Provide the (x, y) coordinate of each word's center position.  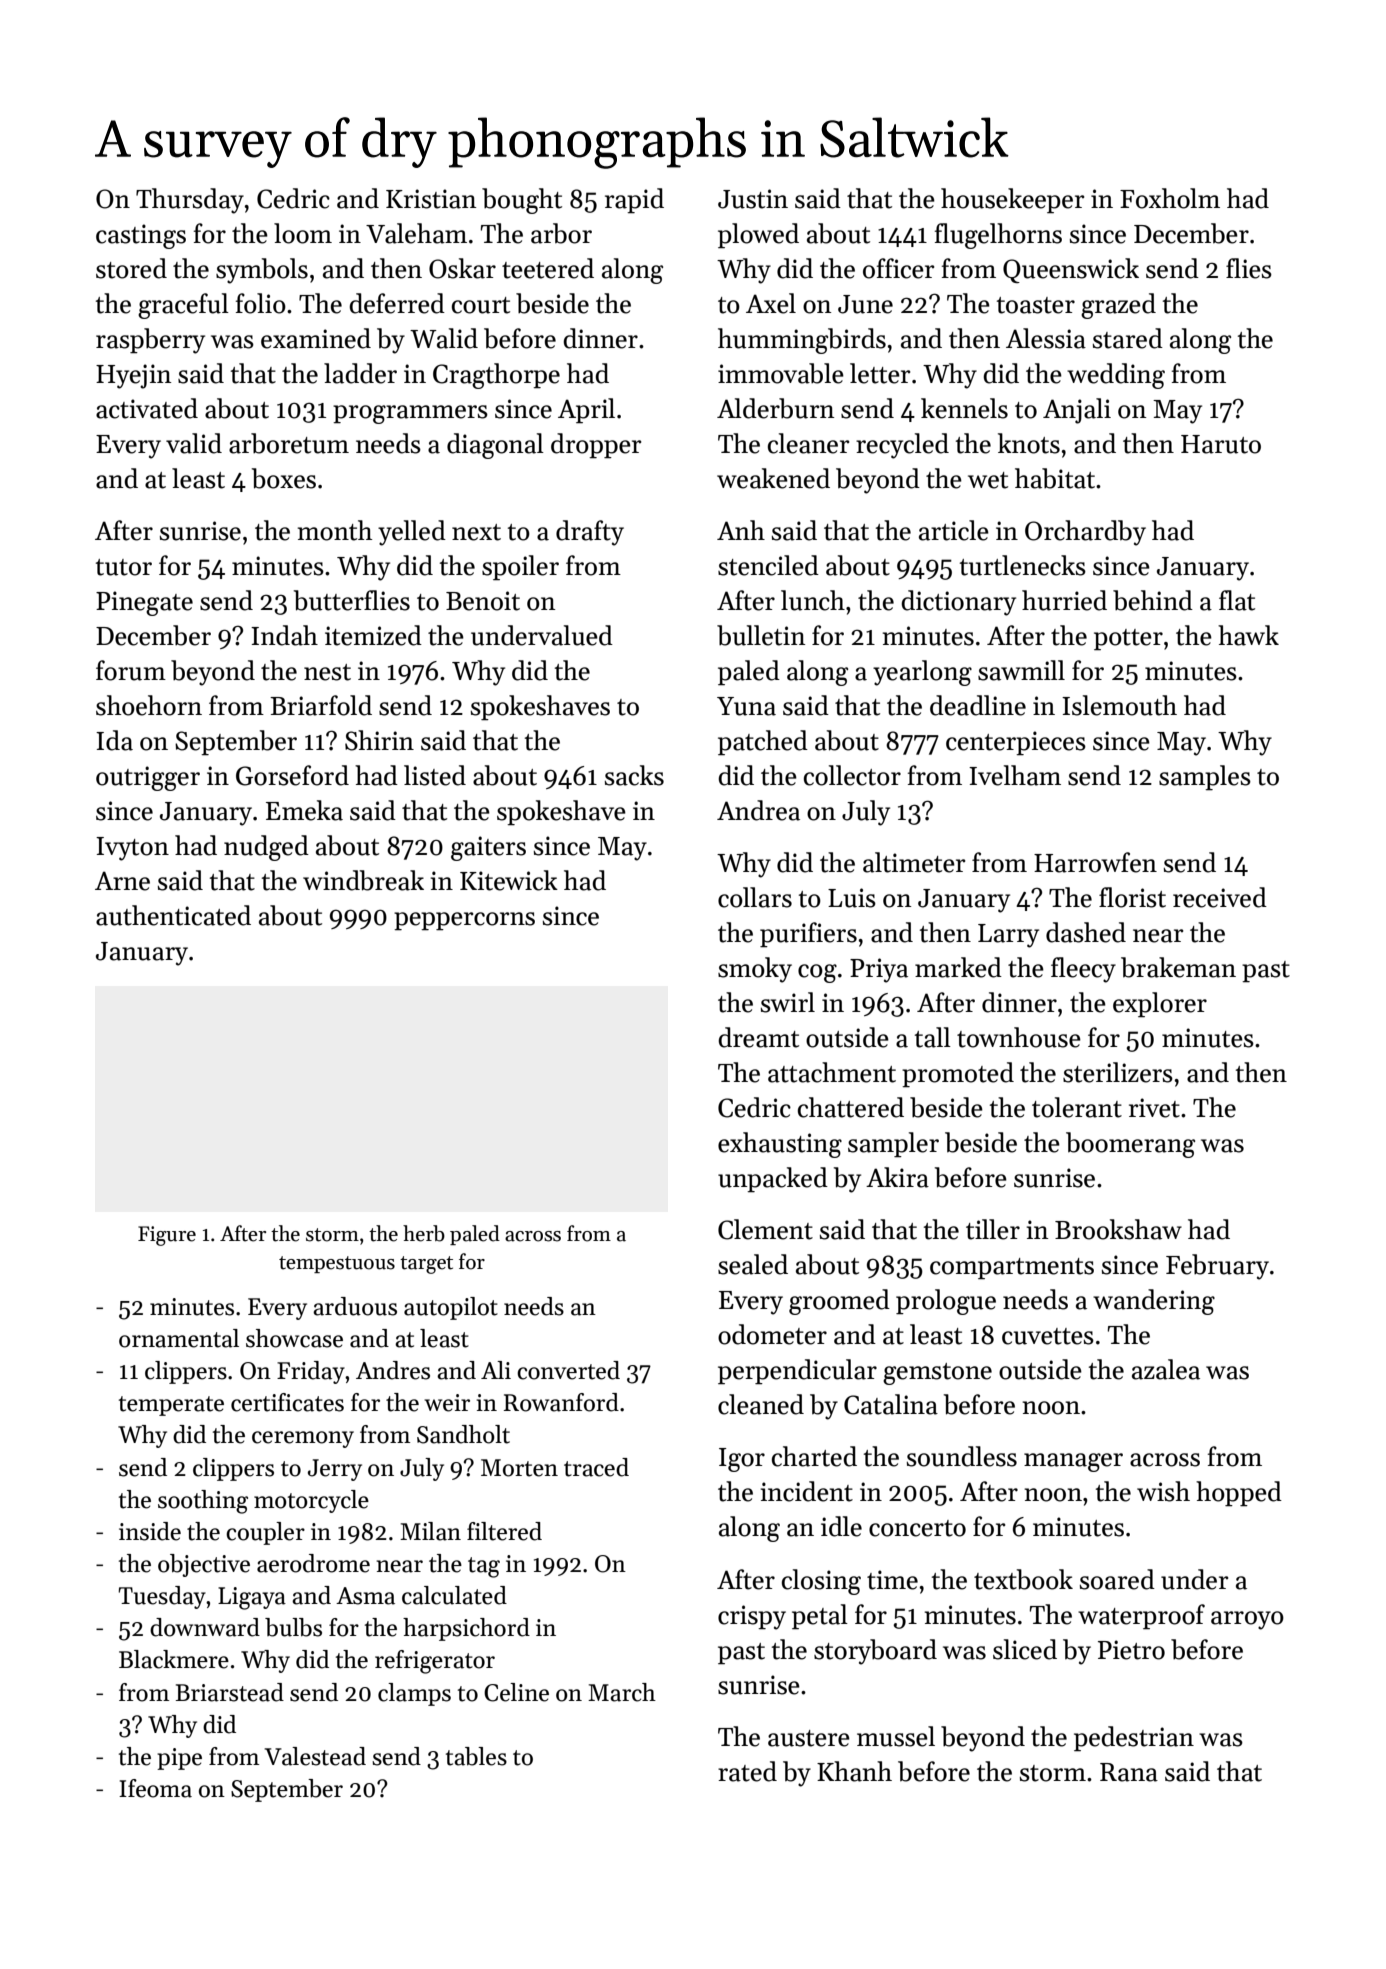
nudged (266, 848)
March (622, 1692)
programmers (410, 414)
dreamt (758, 1037)
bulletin (761, 635)
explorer (1160, 1005)
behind (1153, 600)
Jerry (335, 1470)
